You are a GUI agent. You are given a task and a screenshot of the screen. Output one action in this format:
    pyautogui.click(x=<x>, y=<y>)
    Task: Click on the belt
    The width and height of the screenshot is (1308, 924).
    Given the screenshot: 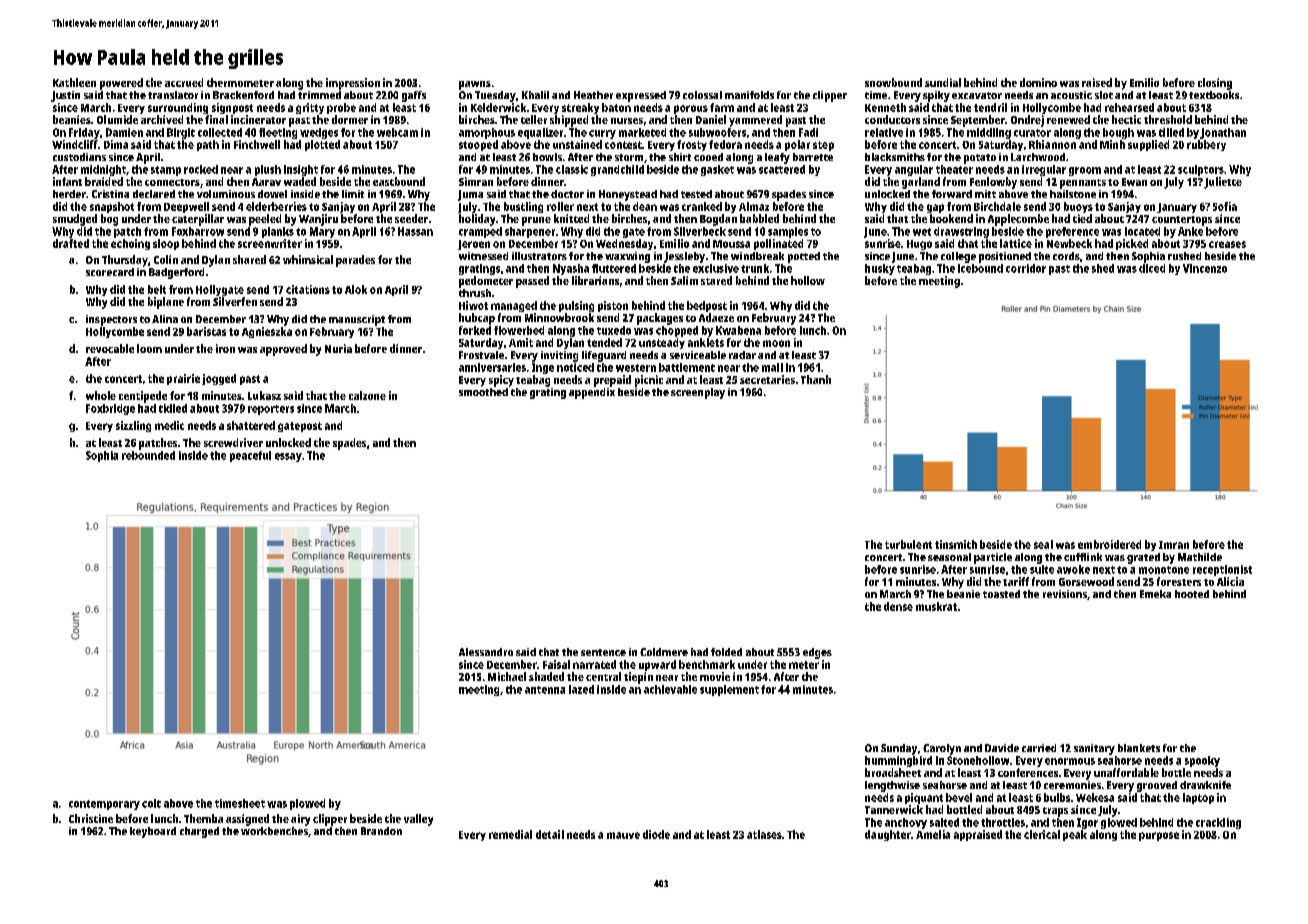 What is the action you would take?
    pyautogui.click(x=157, y=289)
